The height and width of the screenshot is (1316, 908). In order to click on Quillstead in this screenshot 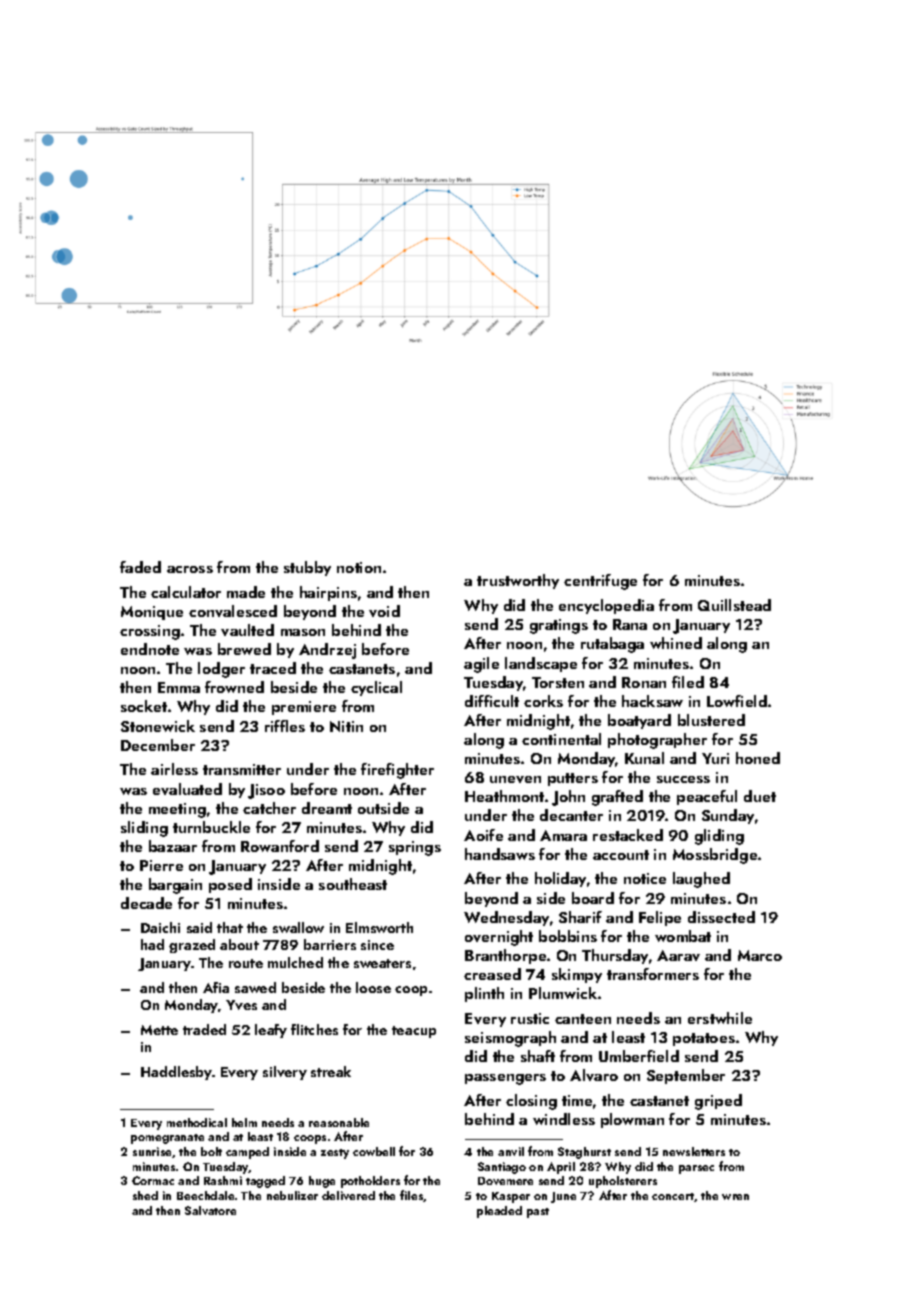, I will do `click(734, 605)`.
